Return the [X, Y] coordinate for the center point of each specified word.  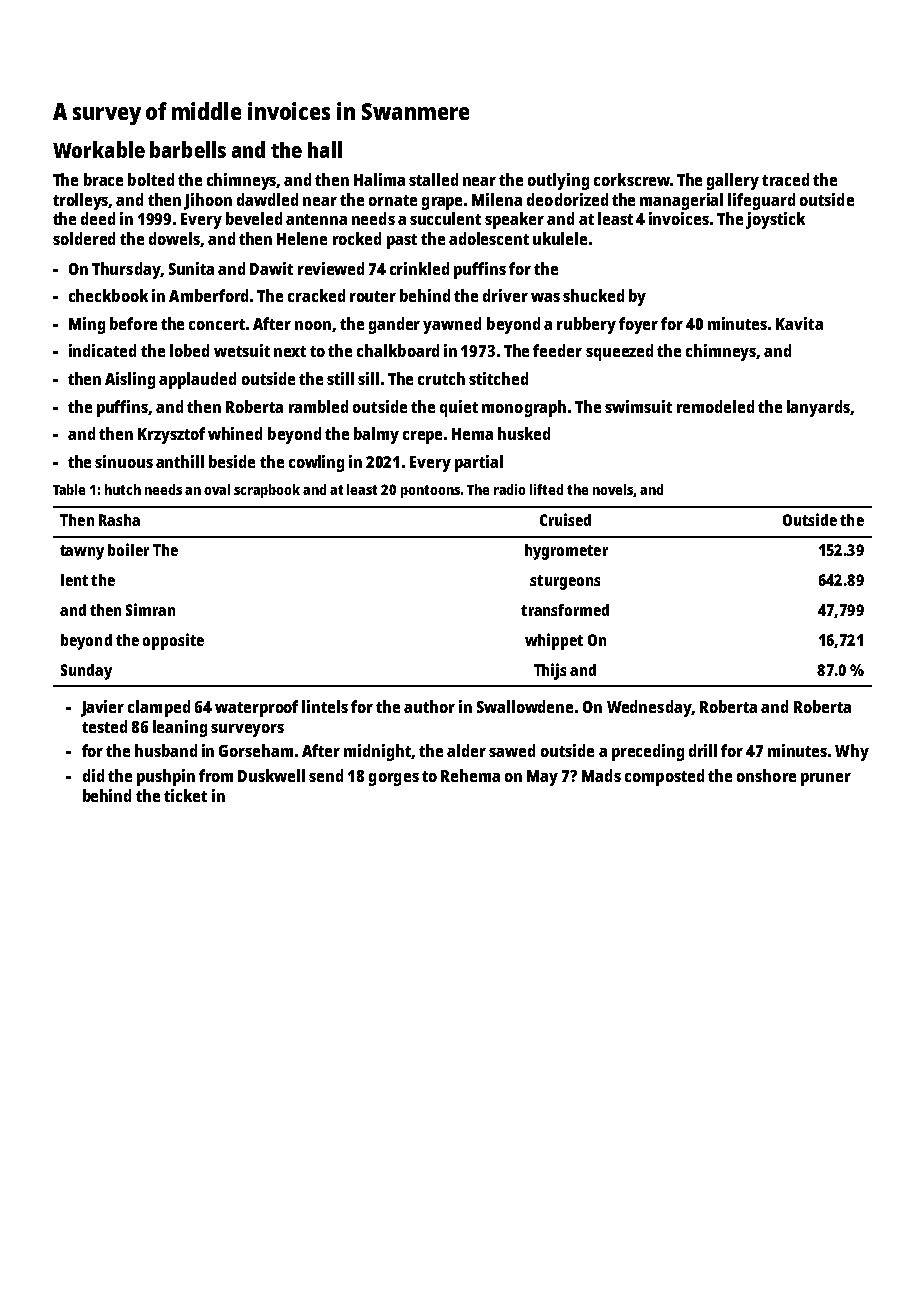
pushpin [166, 777]
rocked [357, 238]
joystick [775, 220]
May [542, 778]
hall [325, 149]
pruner [826, 779]
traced [785, 179]
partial [479, 463]
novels [613, 489]
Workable [99, 149]
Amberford [208, 295]
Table [69, 489]
